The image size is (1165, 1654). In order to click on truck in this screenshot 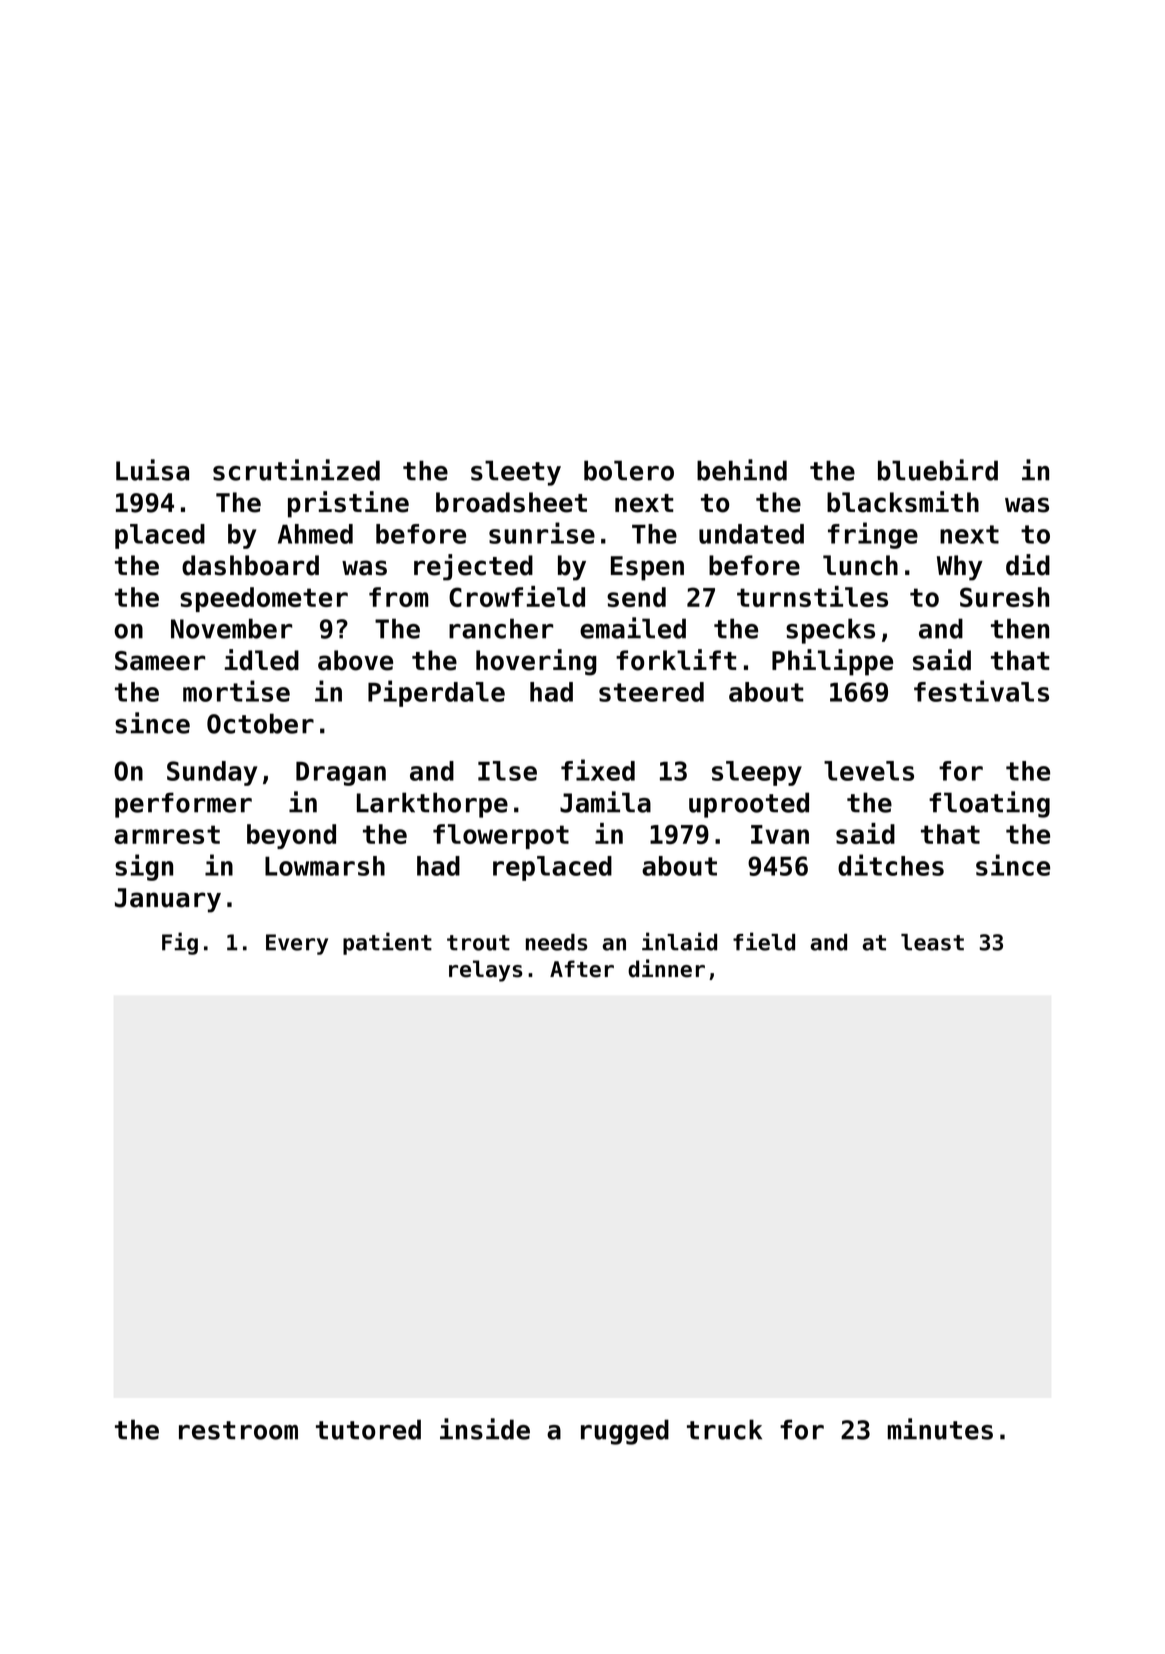, I will do `click(724, 1429)`.
